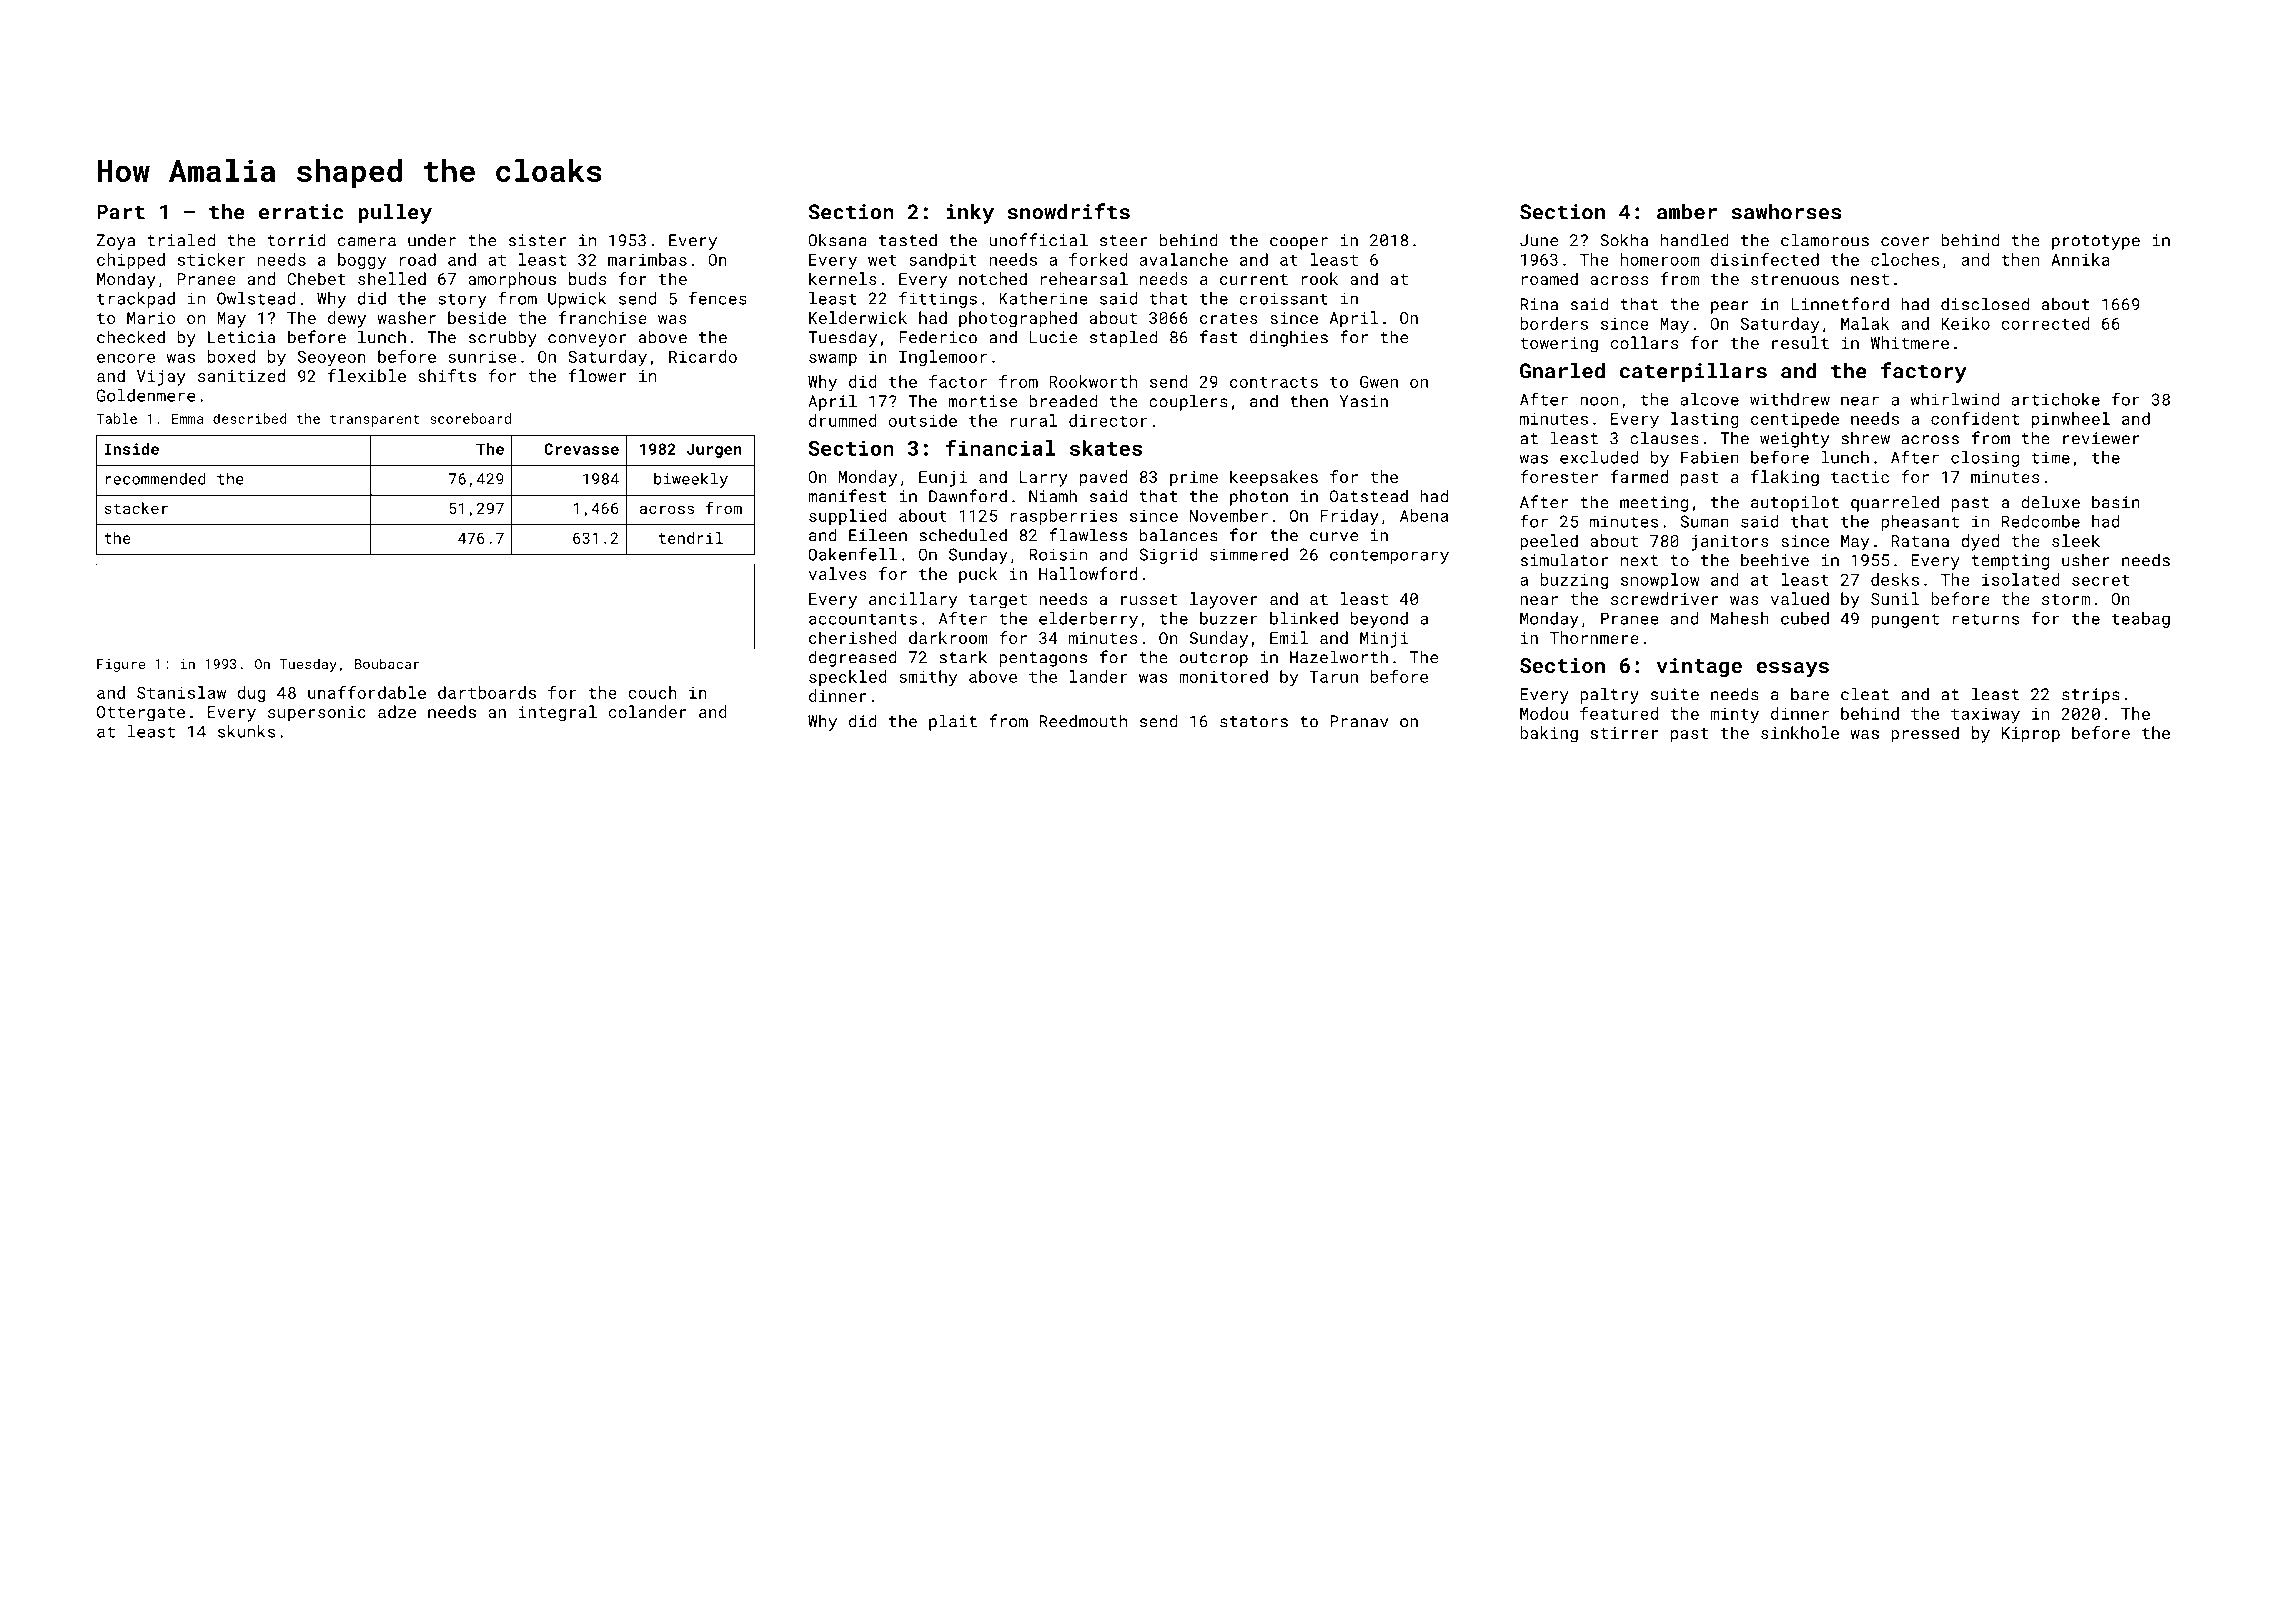  What do you see at coordinates (387, 663) in the screenshot?
I see `Boubacar` at bounding box center [387, 663].
